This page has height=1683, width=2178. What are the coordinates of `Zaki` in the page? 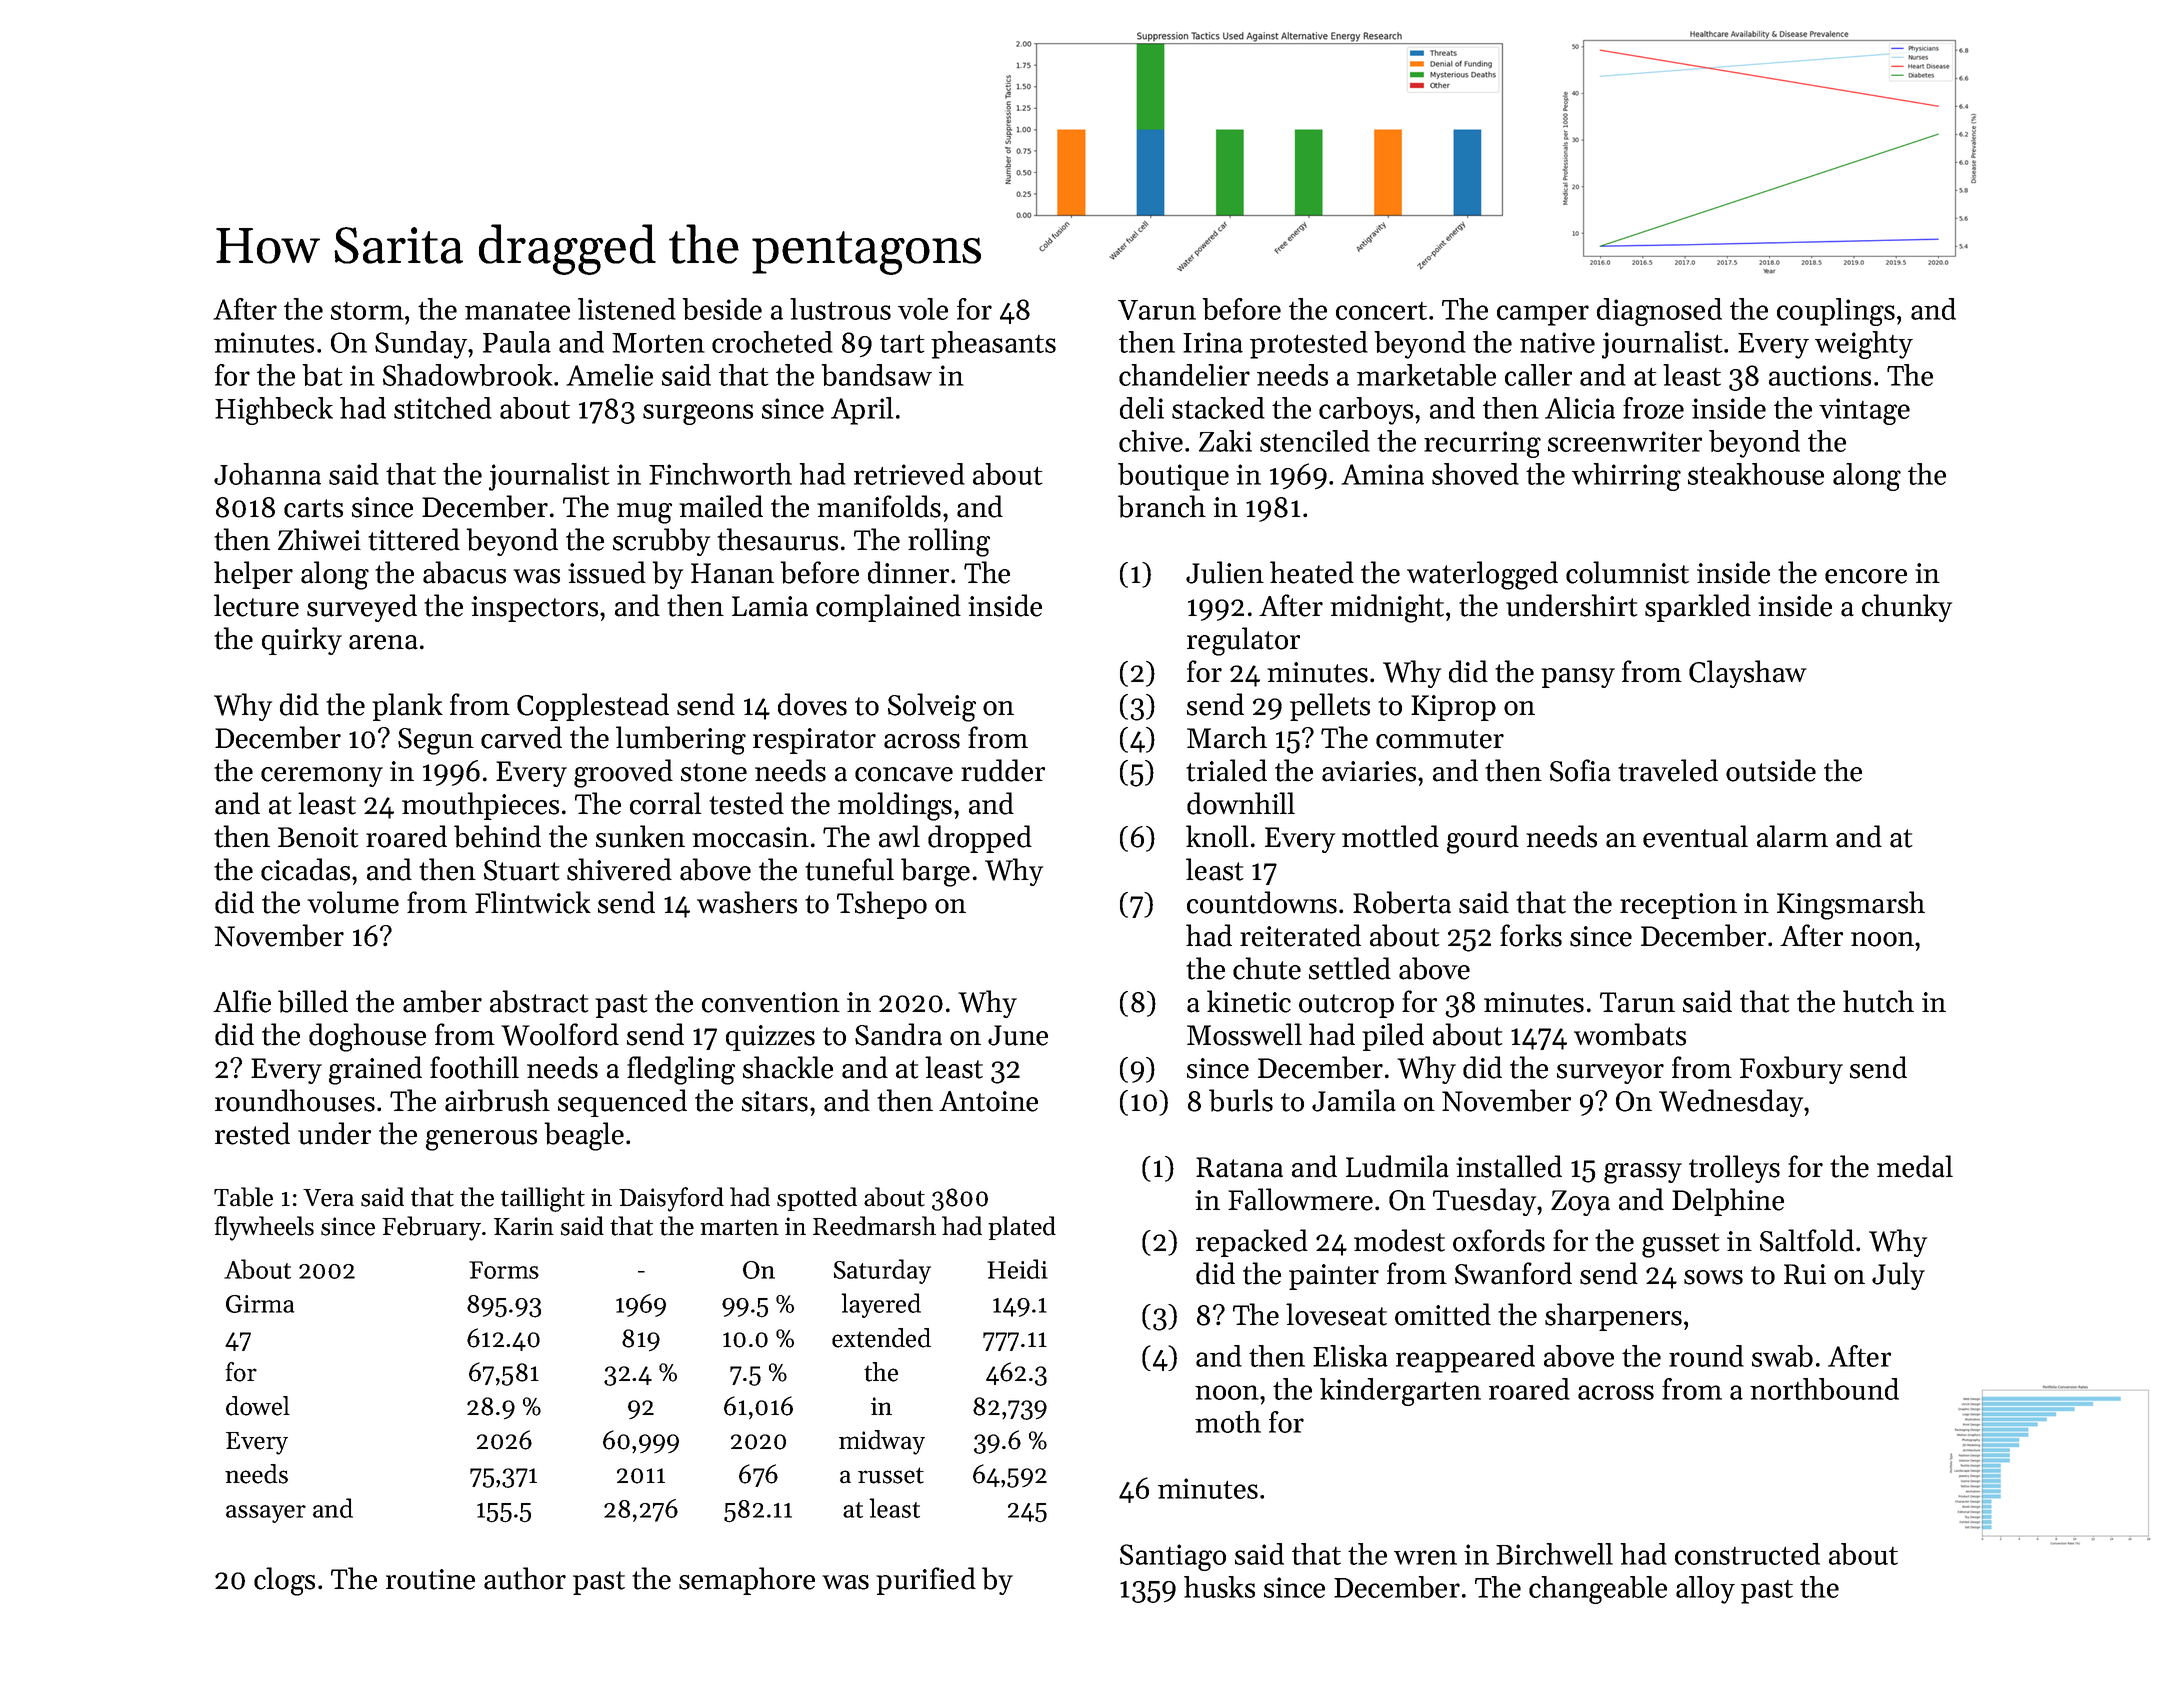 It's located at (1225, 441).
